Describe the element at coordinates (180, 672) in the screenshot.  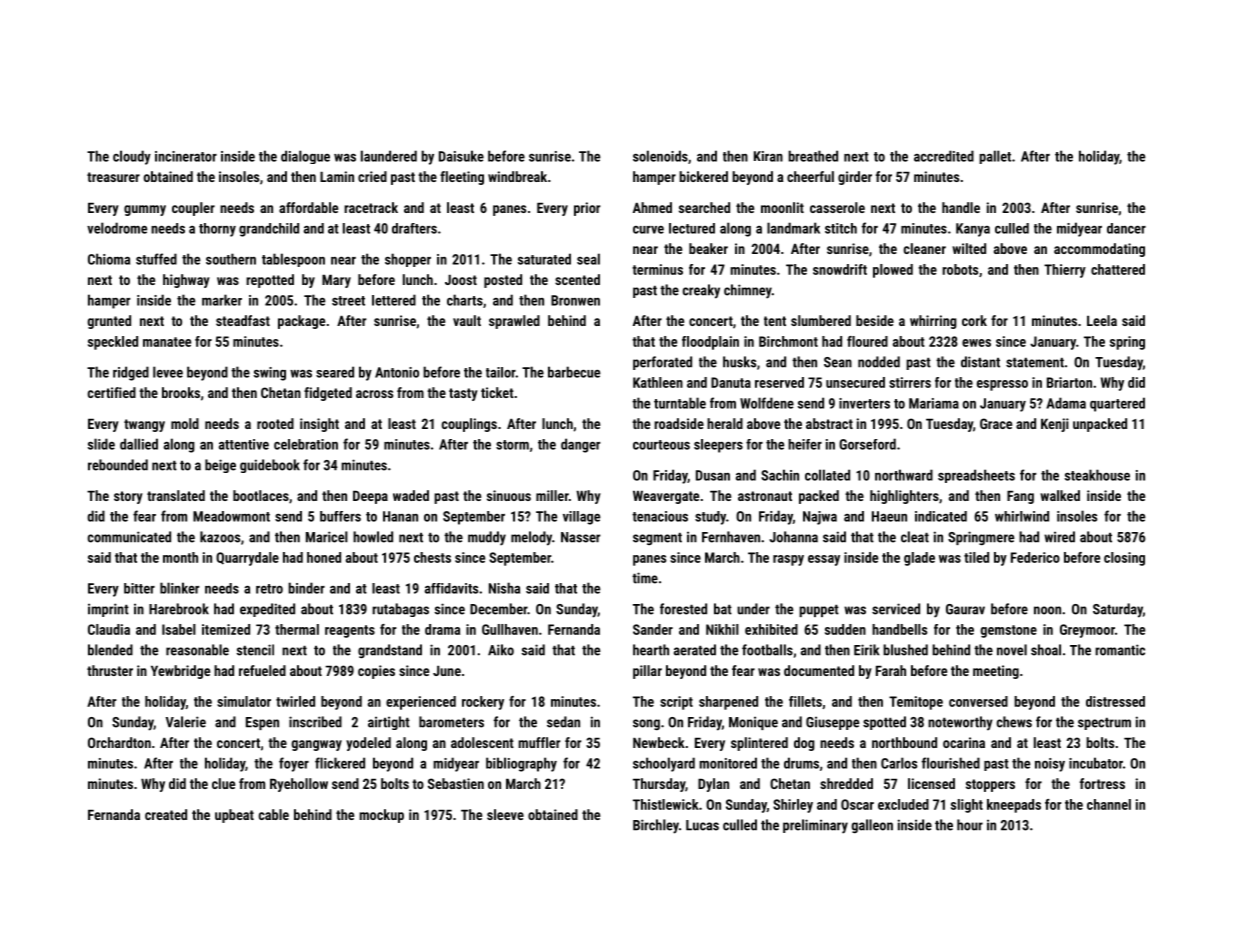
I see `Yewbridge` at that location.
